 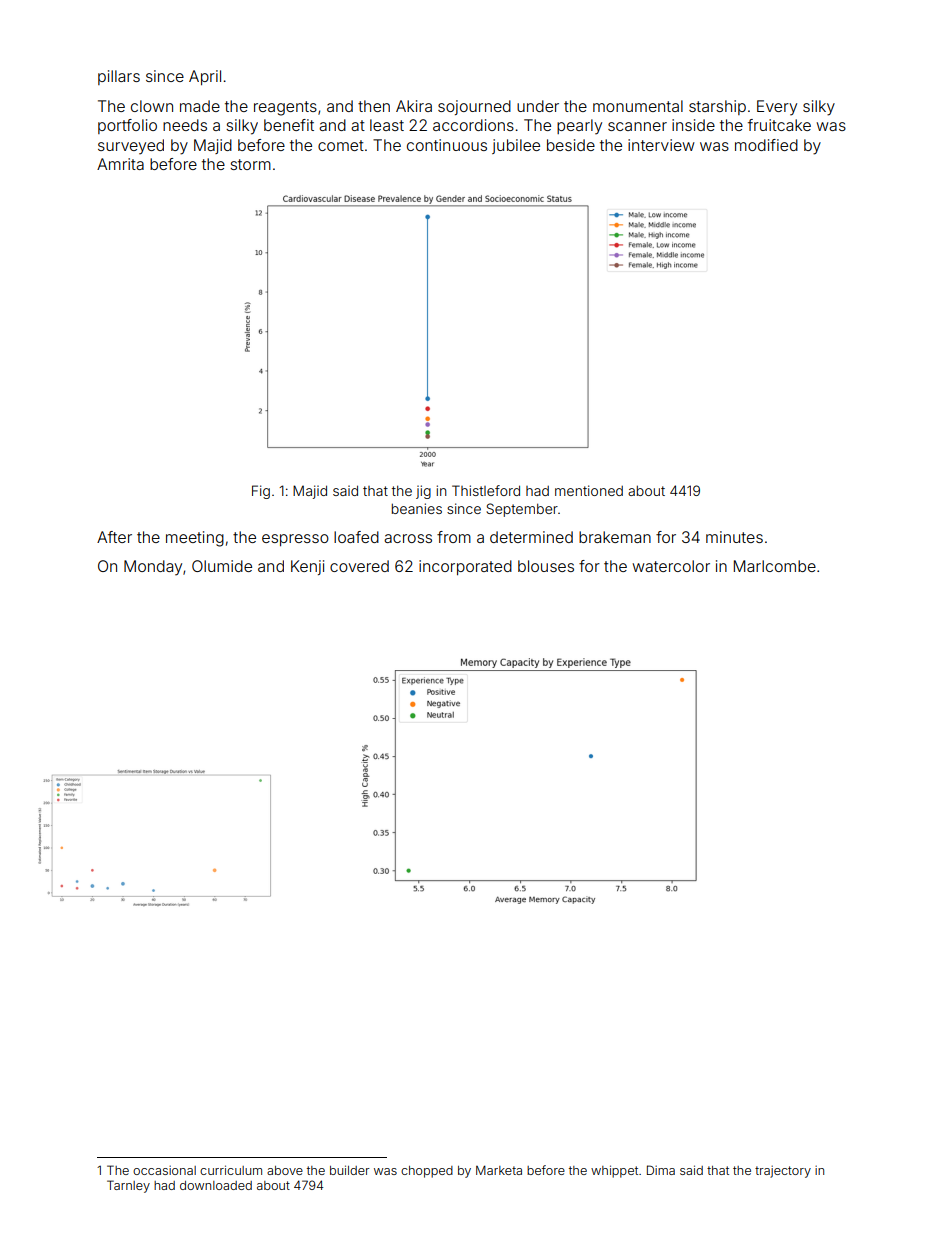 I want to click on Kenji, so click(x=307, y=567).
